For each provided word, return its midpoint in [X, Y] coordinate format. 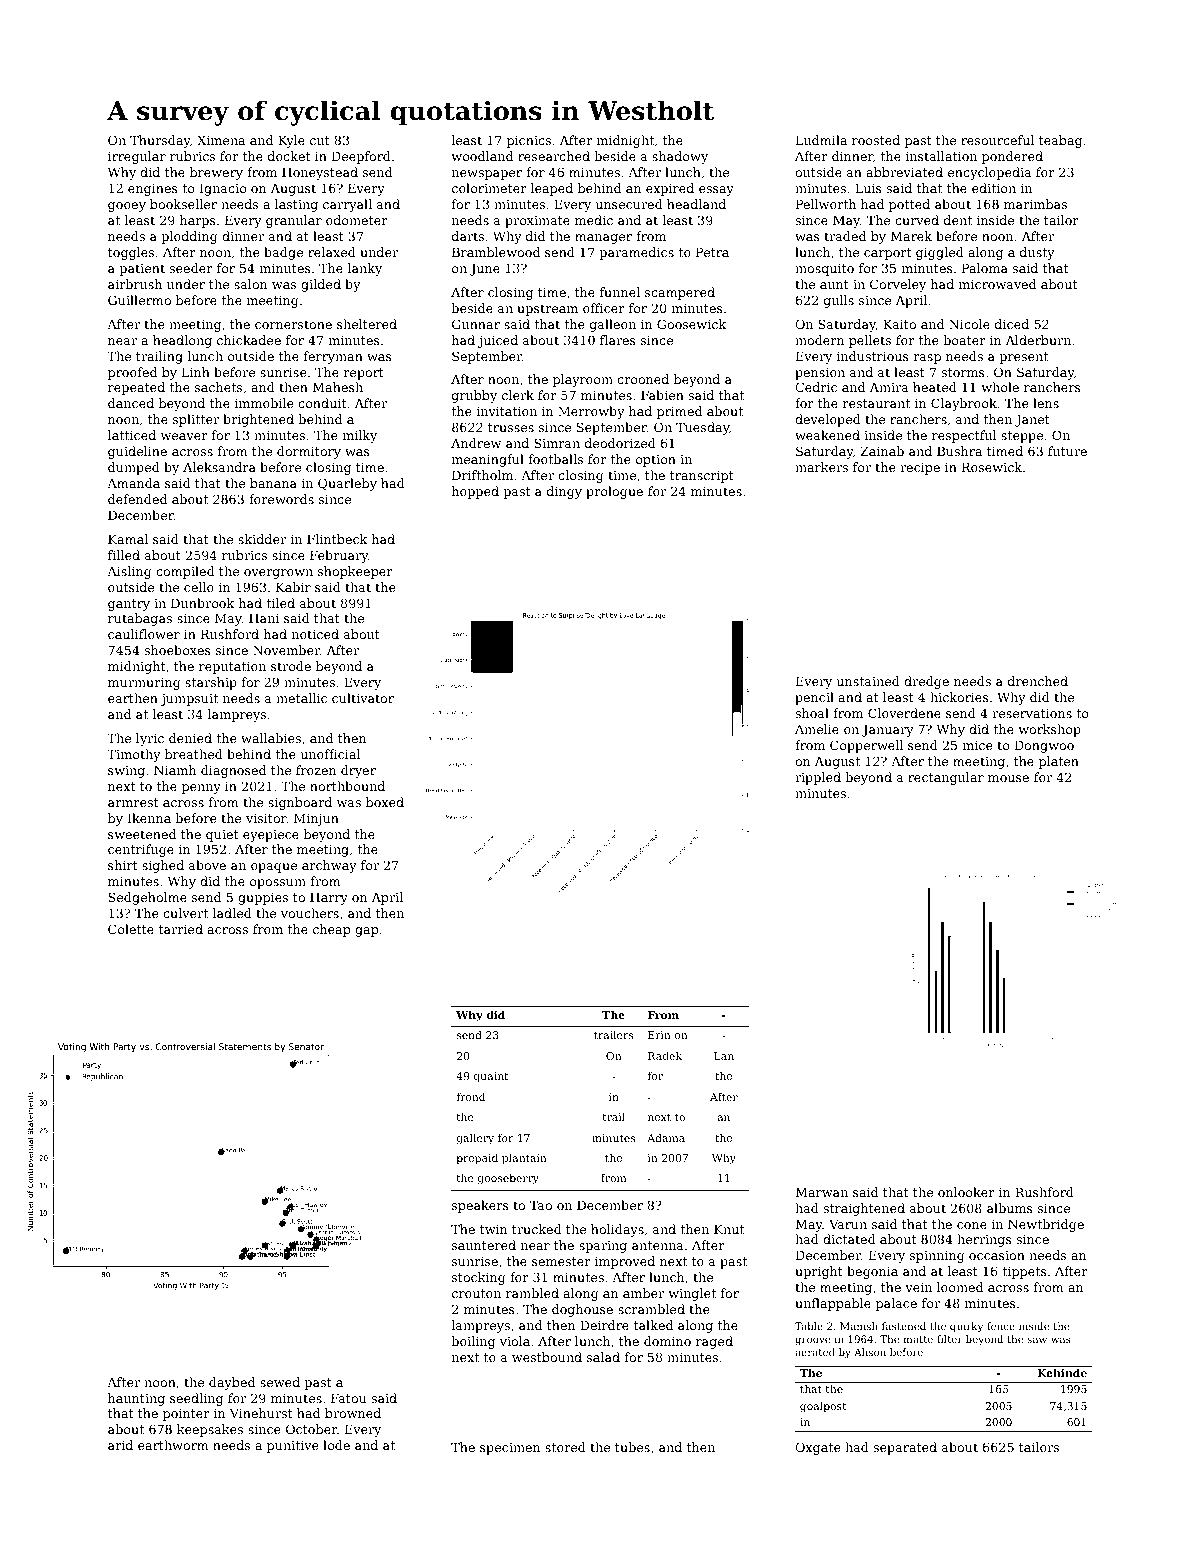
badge [283, 253]
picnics [529, 141]
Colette [131, 929]
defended [137, 499]
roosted [876, 140]
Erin [659, 1035]
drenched [1038, 681]
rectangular [946, 778]
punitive [293, 1447]
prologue [614, 492]
